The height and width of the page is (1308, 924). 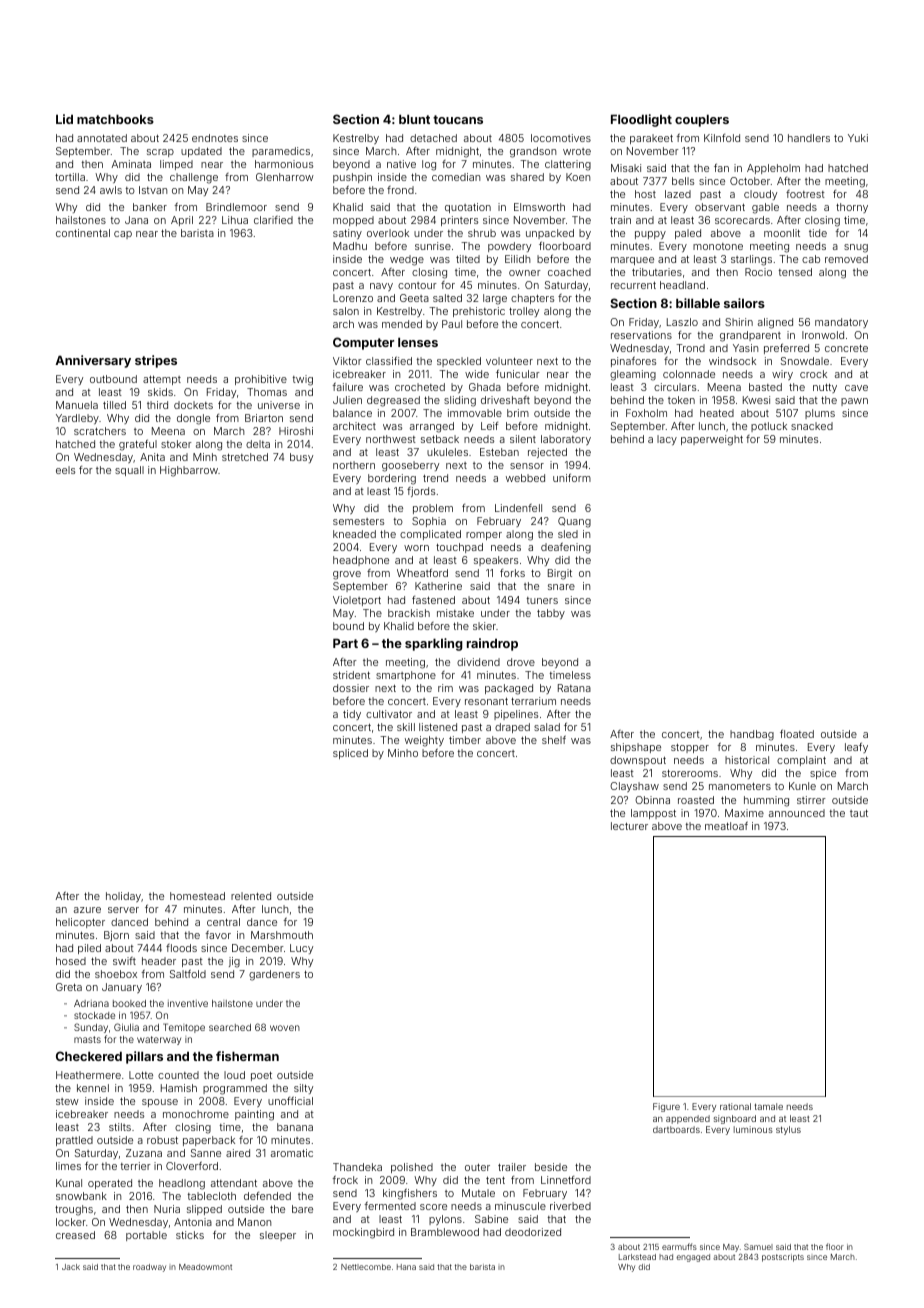 I want to click on weighty, so click(x=424, y=741).
